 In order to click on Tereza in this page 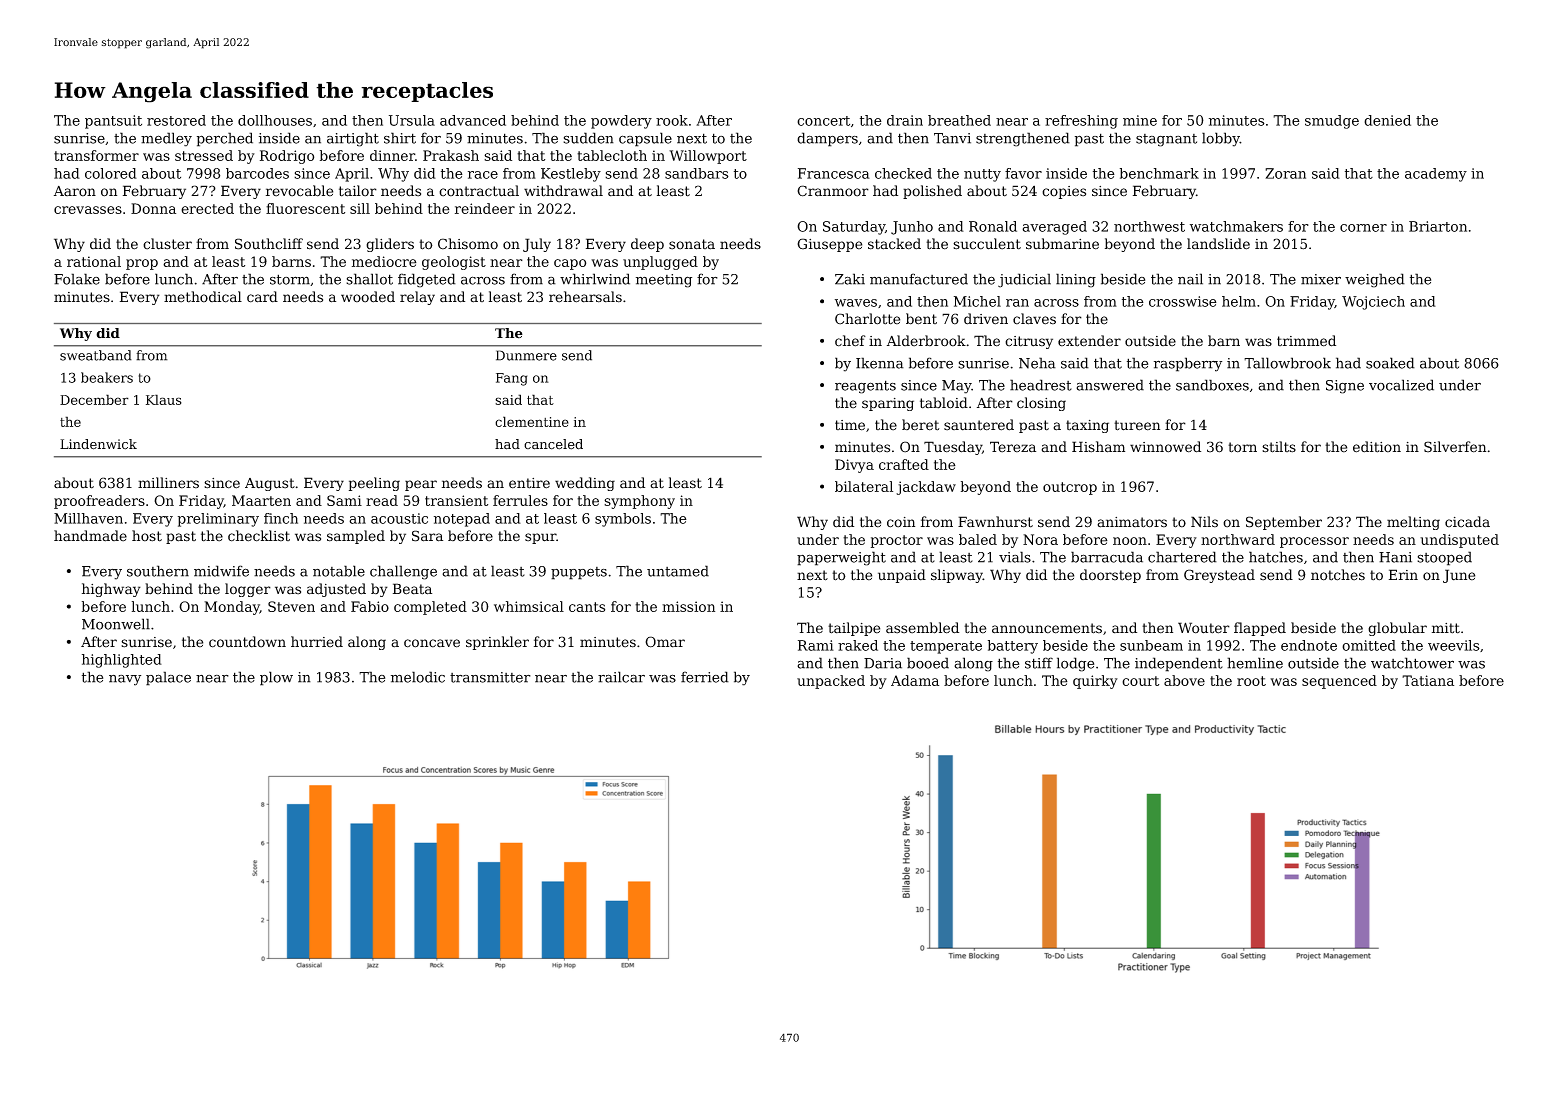, I will do `click(1013, 447)`.
